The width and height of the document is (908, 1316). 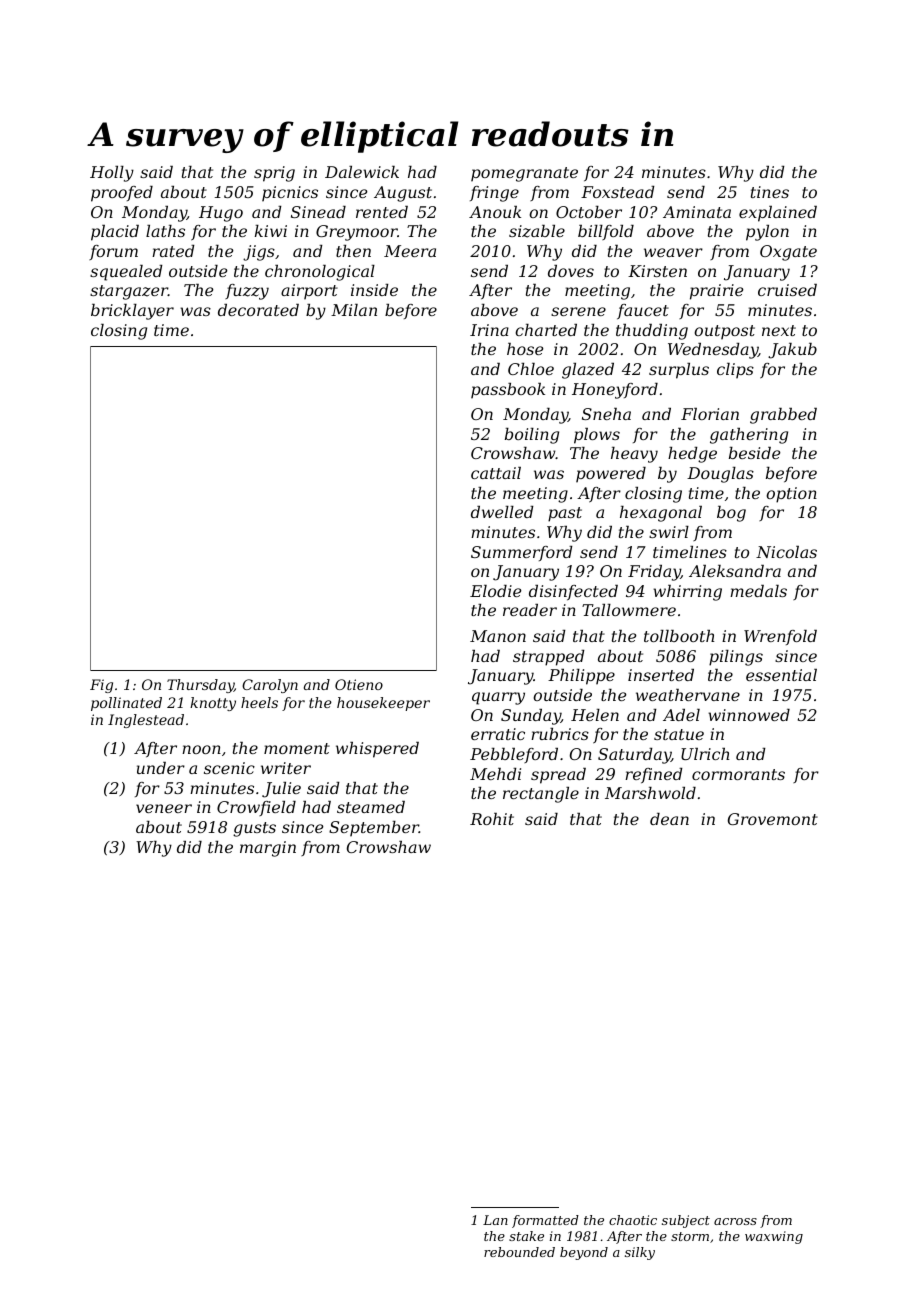 I want to click on bricklayer, so click(x=132, y=312).
